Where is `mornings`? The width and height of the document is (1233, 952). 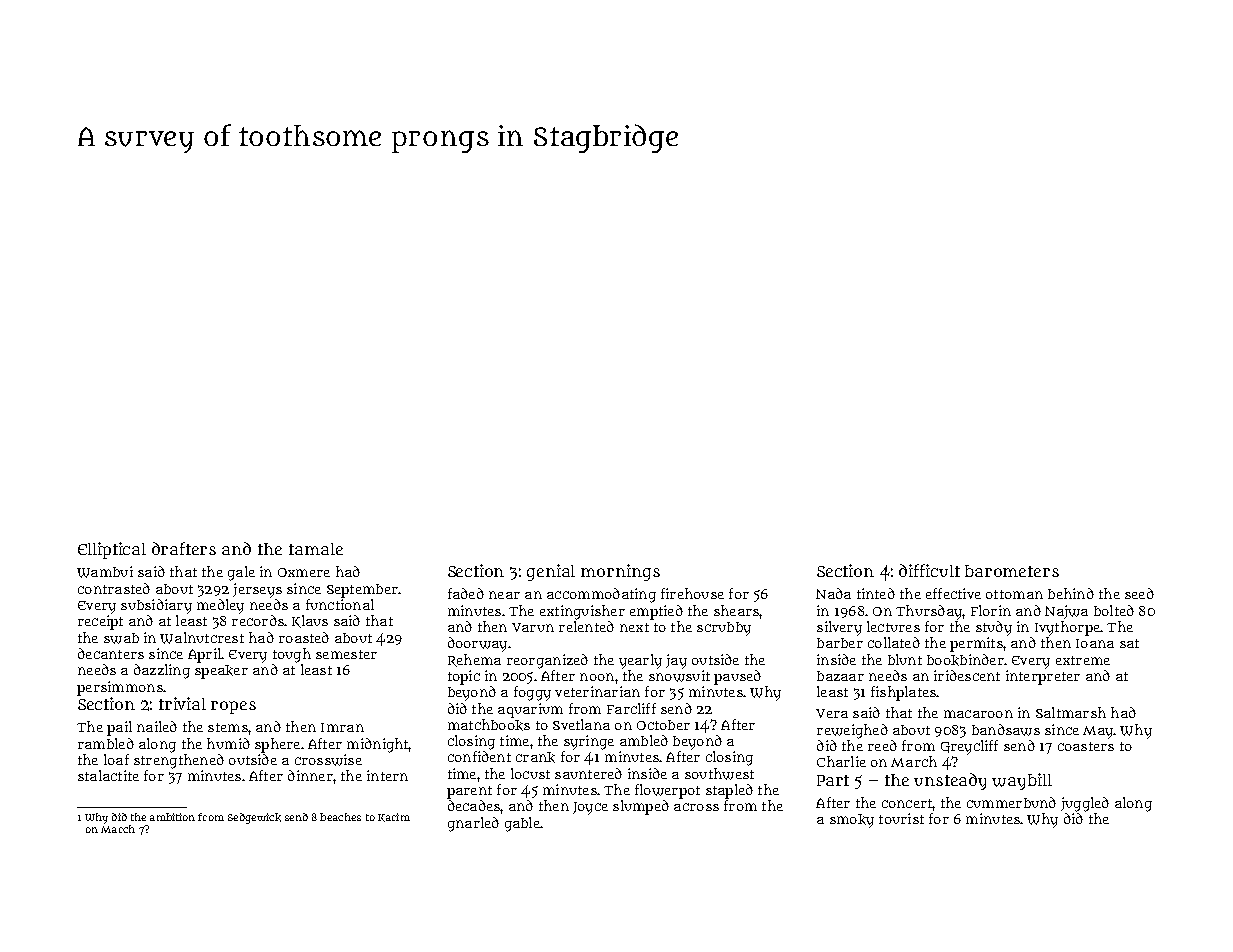 mornings is located at coordinates (620, 572).
